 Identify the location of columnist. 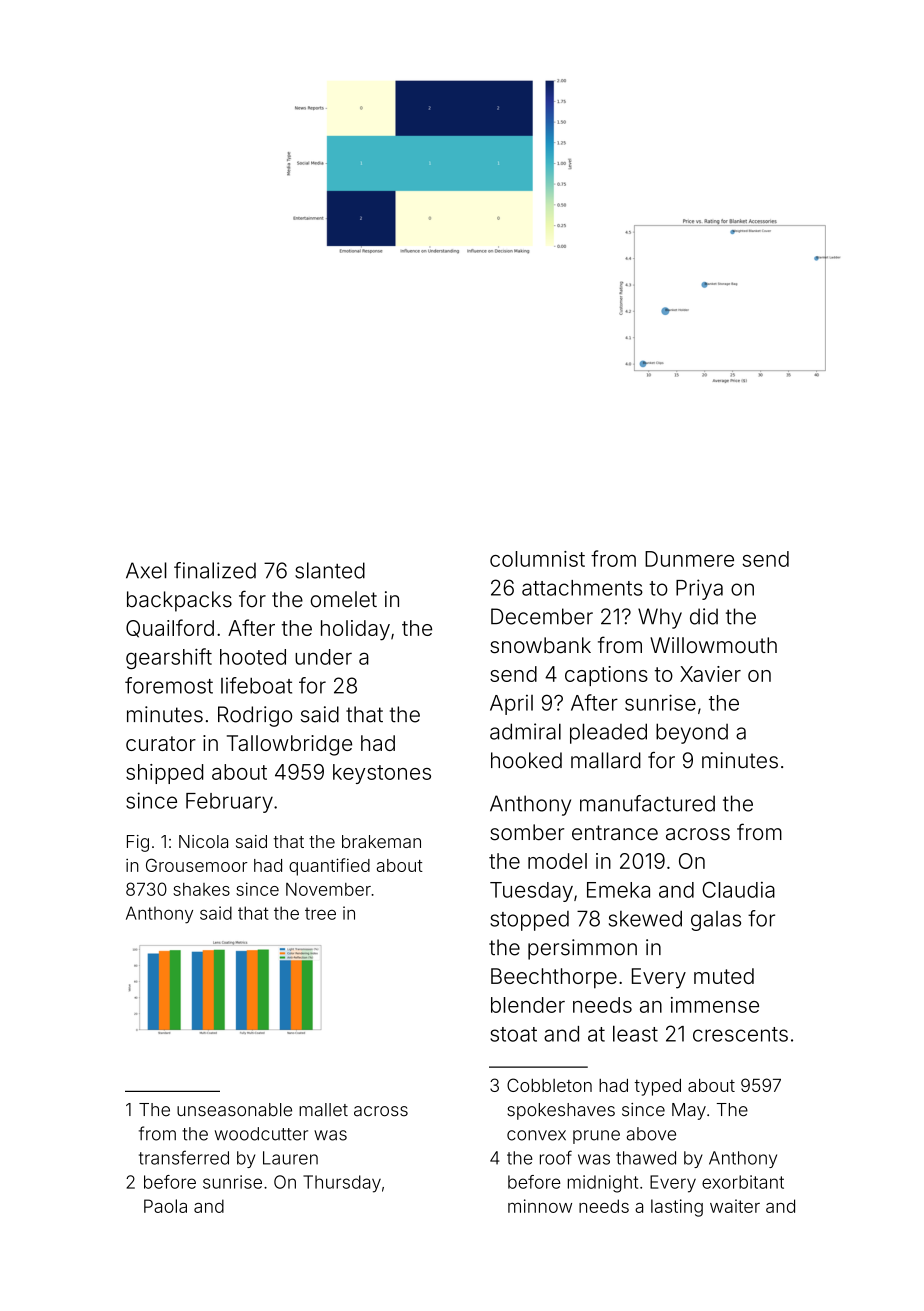
(537, 559).
